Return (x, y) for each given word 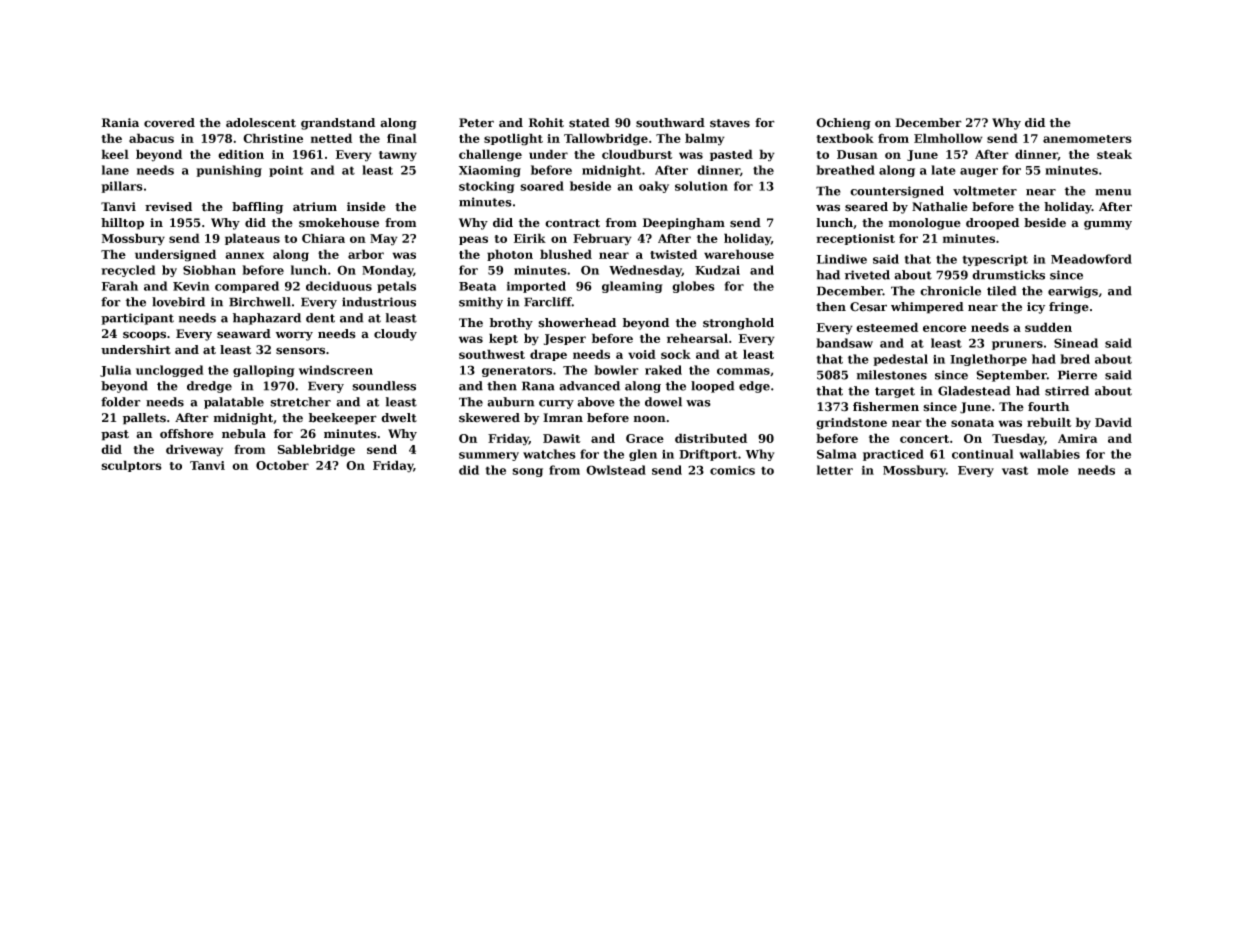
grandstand (338, 124)
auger (979, 172)
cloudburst (637, 154)
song (527, 472)
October (282, 465)
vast (1015, 470)
